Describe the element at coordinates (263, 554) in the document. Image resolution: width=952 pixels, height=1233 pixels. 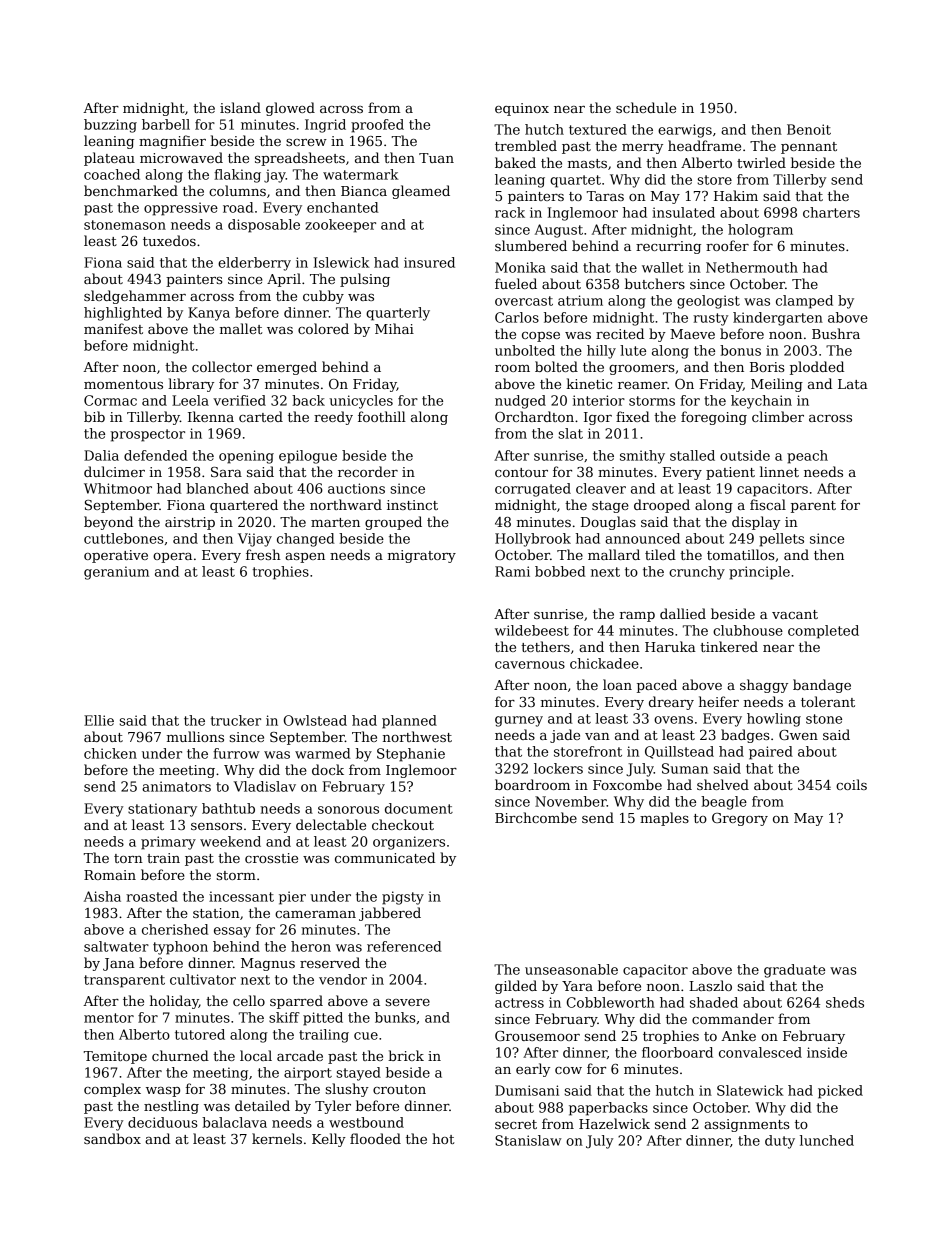
I see `fresh` at that location.
